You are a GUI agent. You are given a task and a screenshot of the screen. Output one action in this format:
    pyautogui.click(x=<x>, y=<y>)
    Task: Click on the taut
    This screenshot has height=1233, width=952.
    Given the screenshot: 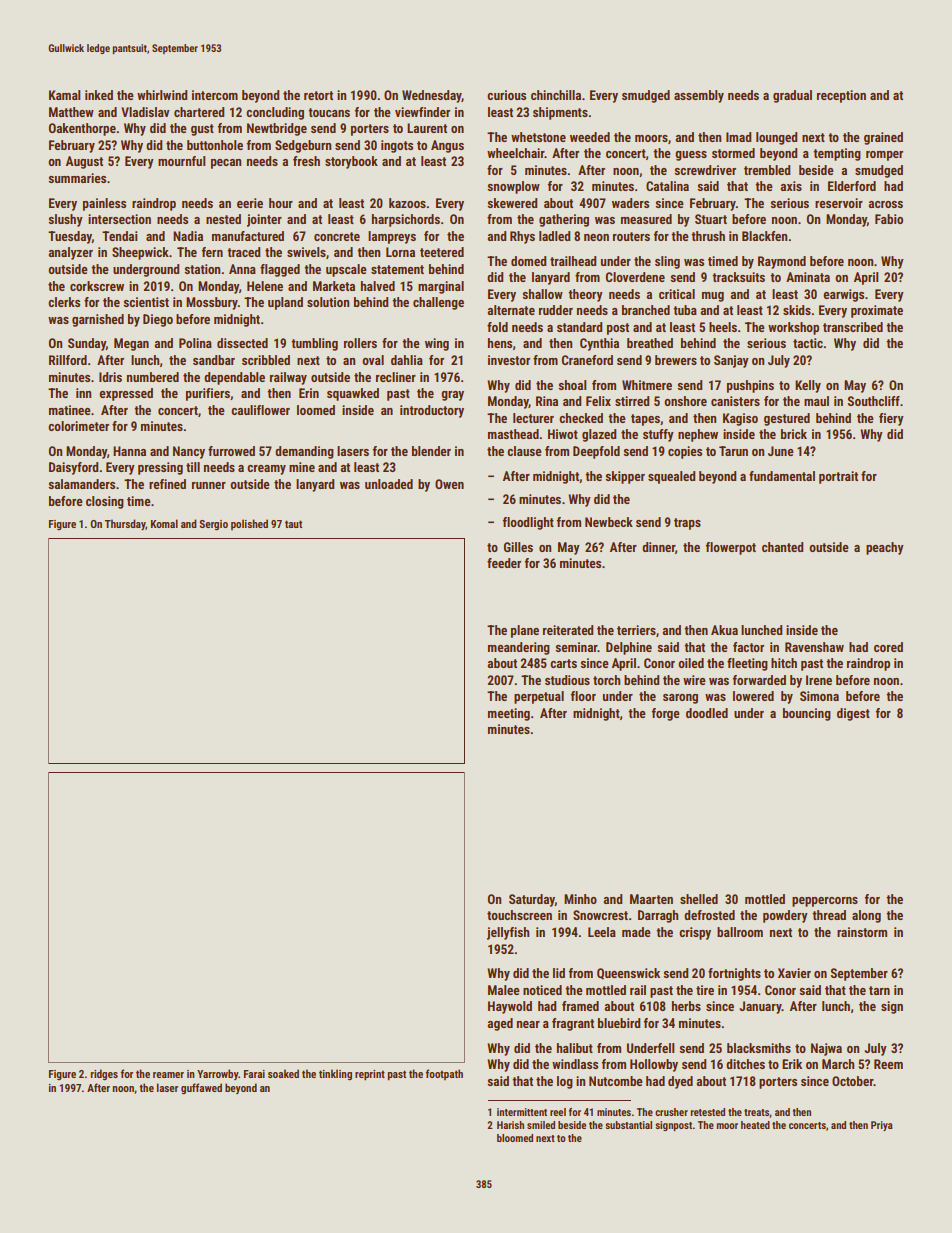 What is the action you would take?
    pyautogui.click(x=293, y=524)
